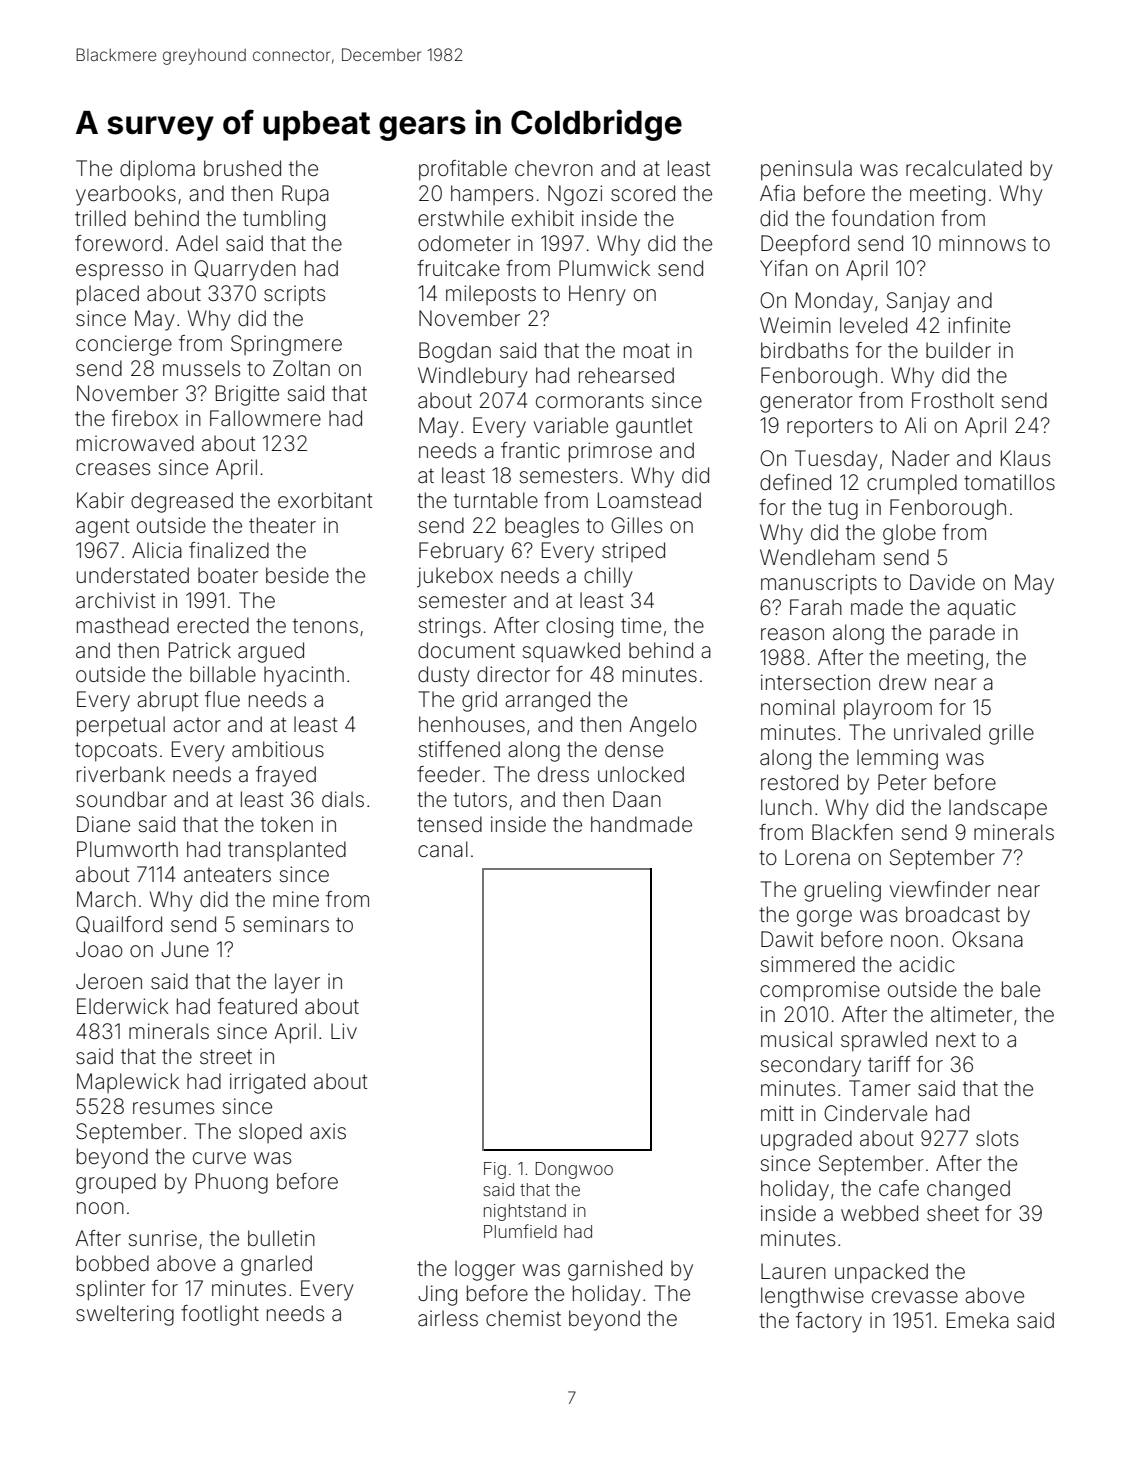 This screenshot has height=1468, width=1134. What do you see at coordinates (455, 352) in the screenshot?
I see `Bogdan` at bounding box center [455, 352].
